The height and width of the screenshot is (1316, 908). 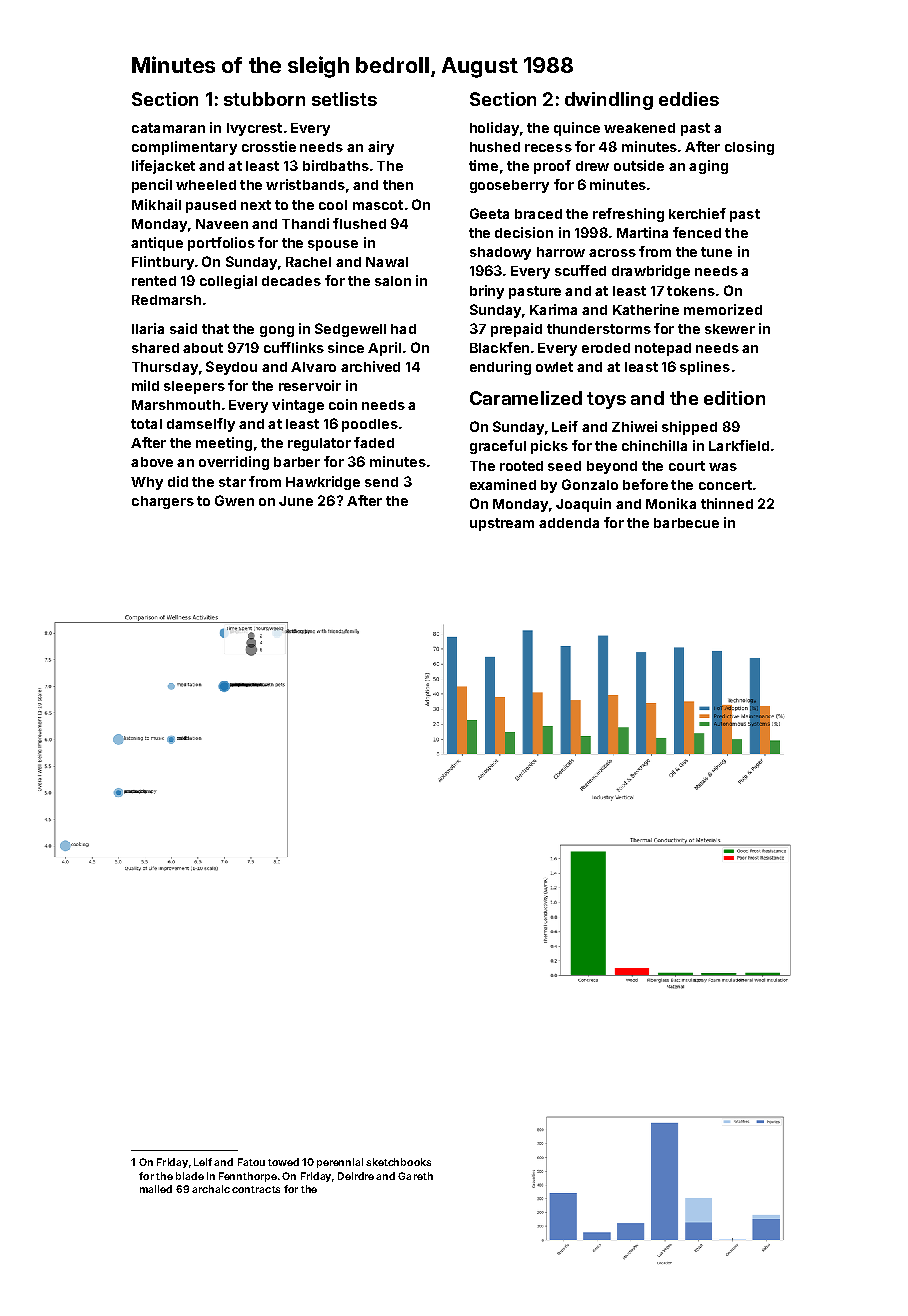 What do you see at coordinates (168, 128) in the screenshot?
I see `catamaran` at bounding box center [168, 128].
